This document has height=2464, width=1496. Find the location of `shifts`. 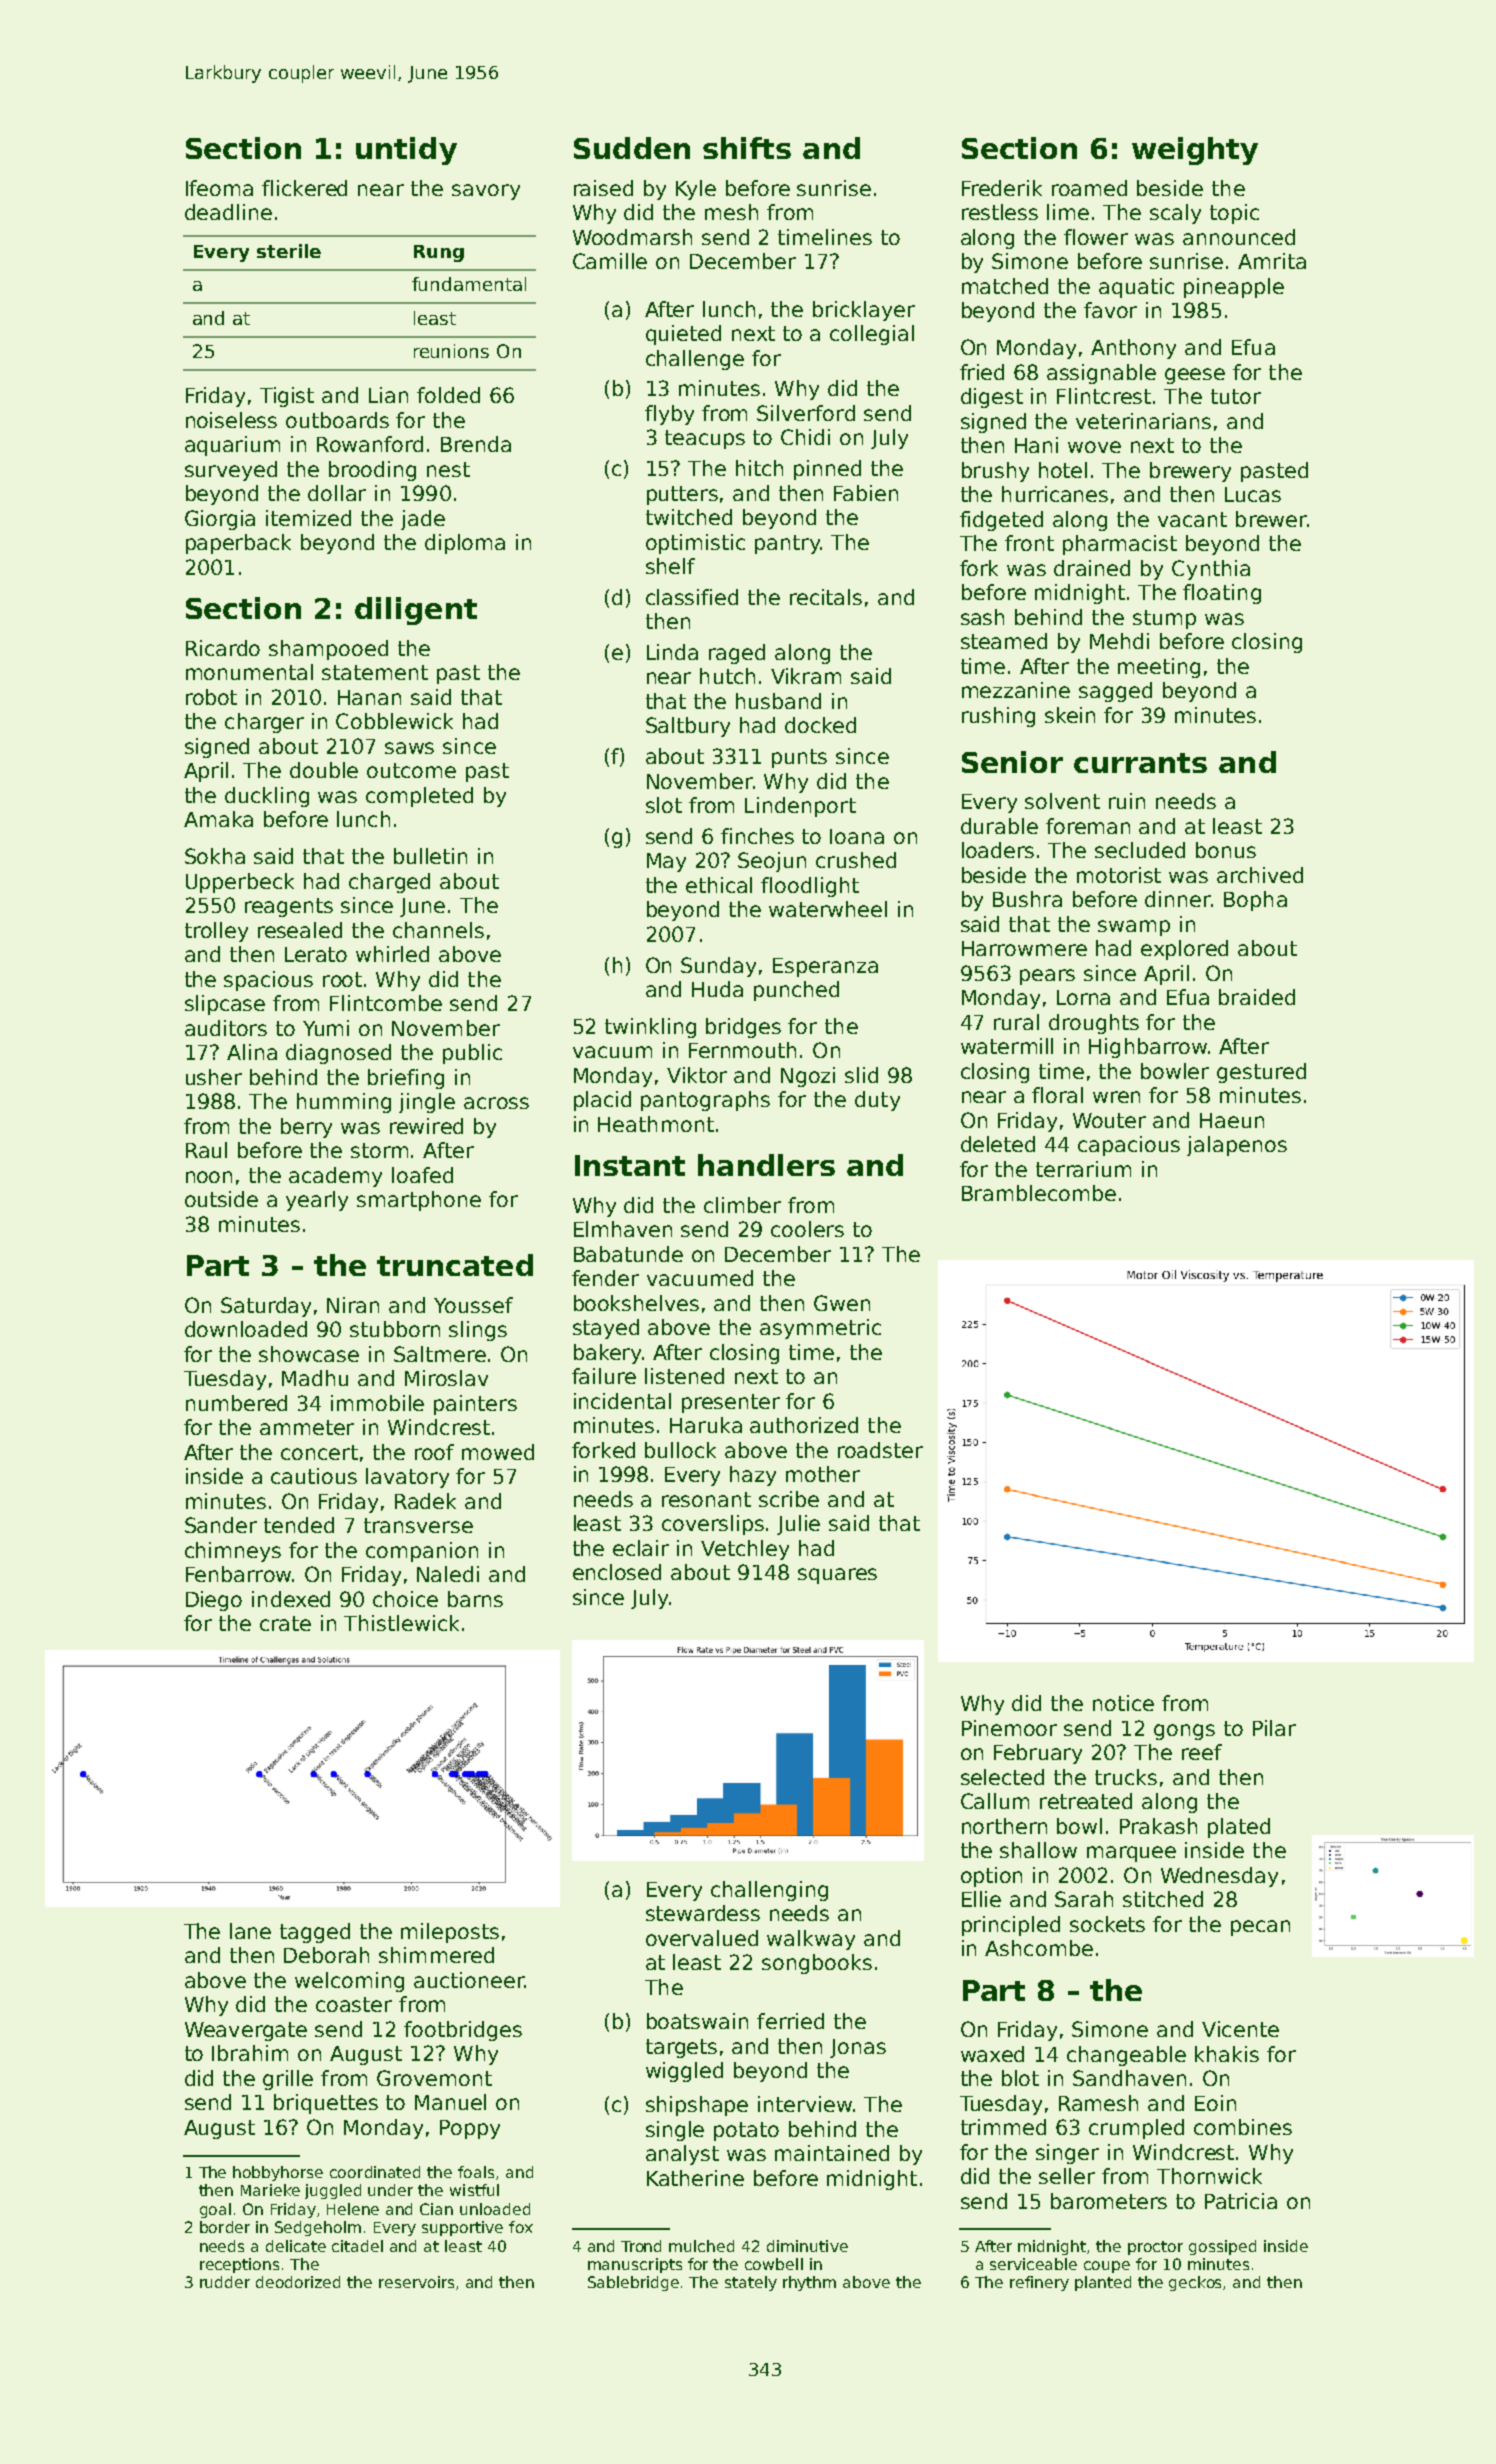

shifts is located at coordinates (747, 148).
